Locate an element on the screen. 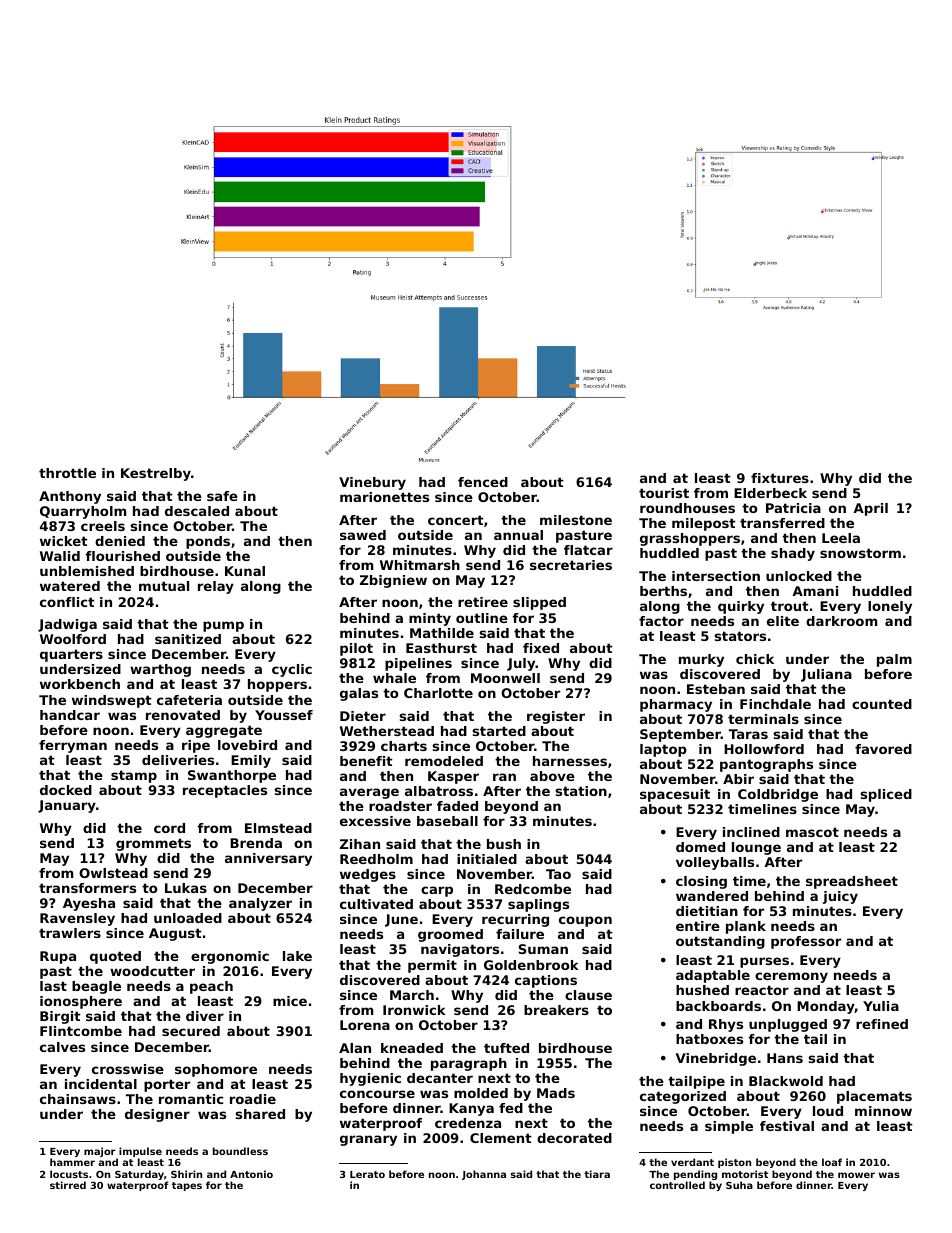  fixtures is located at coordinates (780, 478).
